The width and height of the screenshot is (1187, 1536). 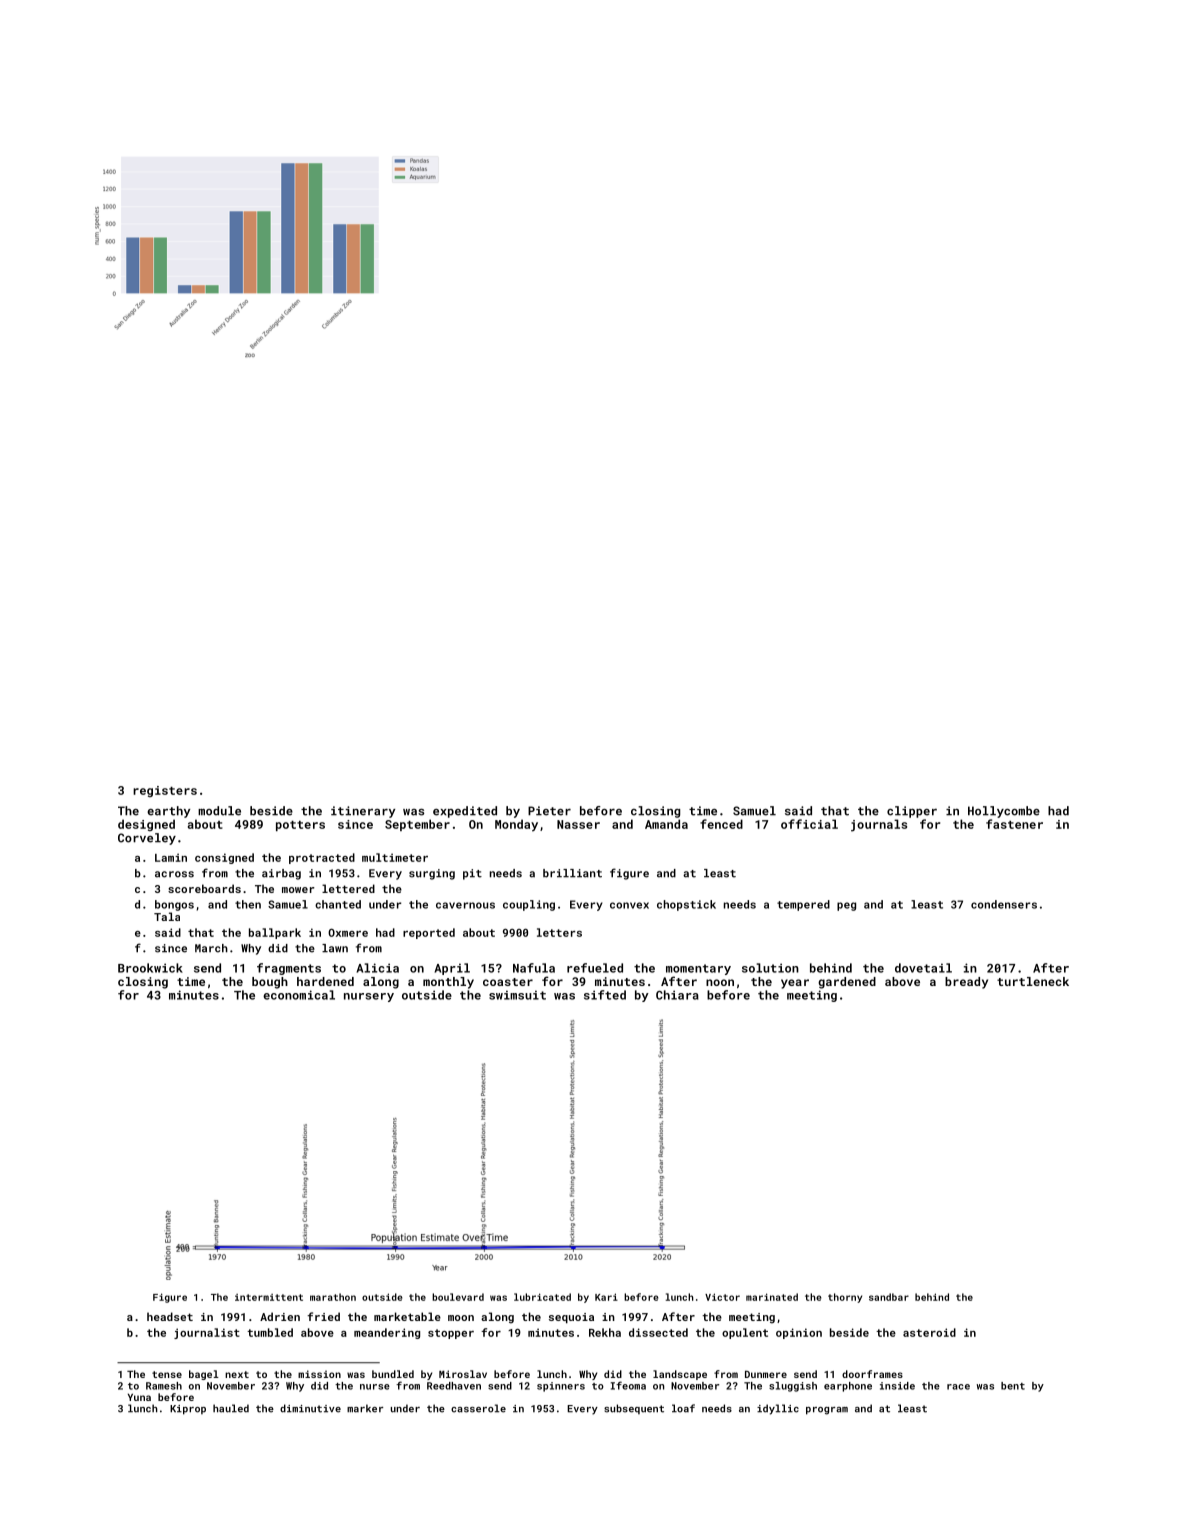 What do you see at coordinates (139, 1397) in the screenshot?
I see `Yuna` at bounding box center [139, 1397].
